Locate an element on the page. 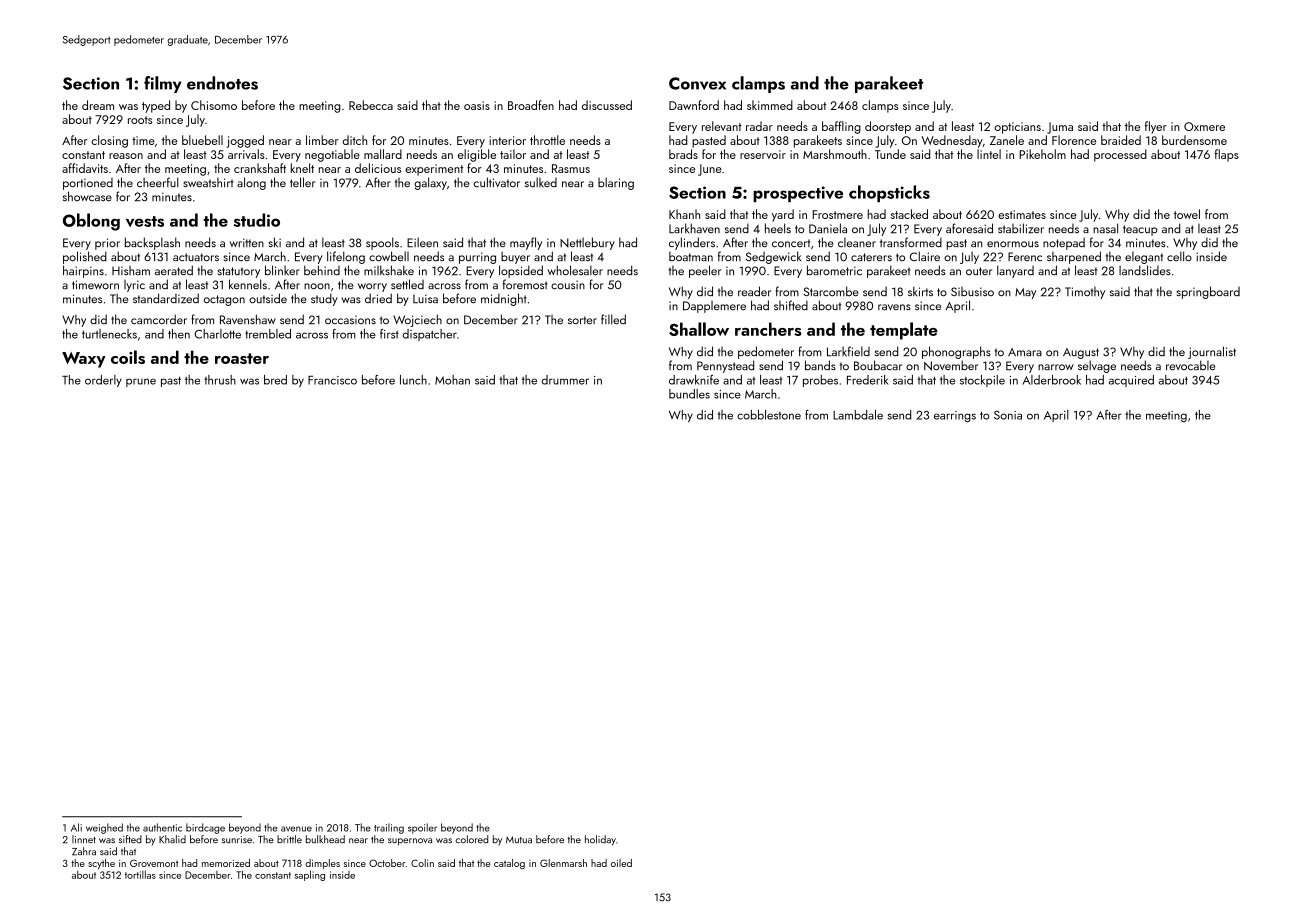 Image resolution: width=1308 pixels, height=924 pixels. springboard is located at coordinates (1208, 292).
